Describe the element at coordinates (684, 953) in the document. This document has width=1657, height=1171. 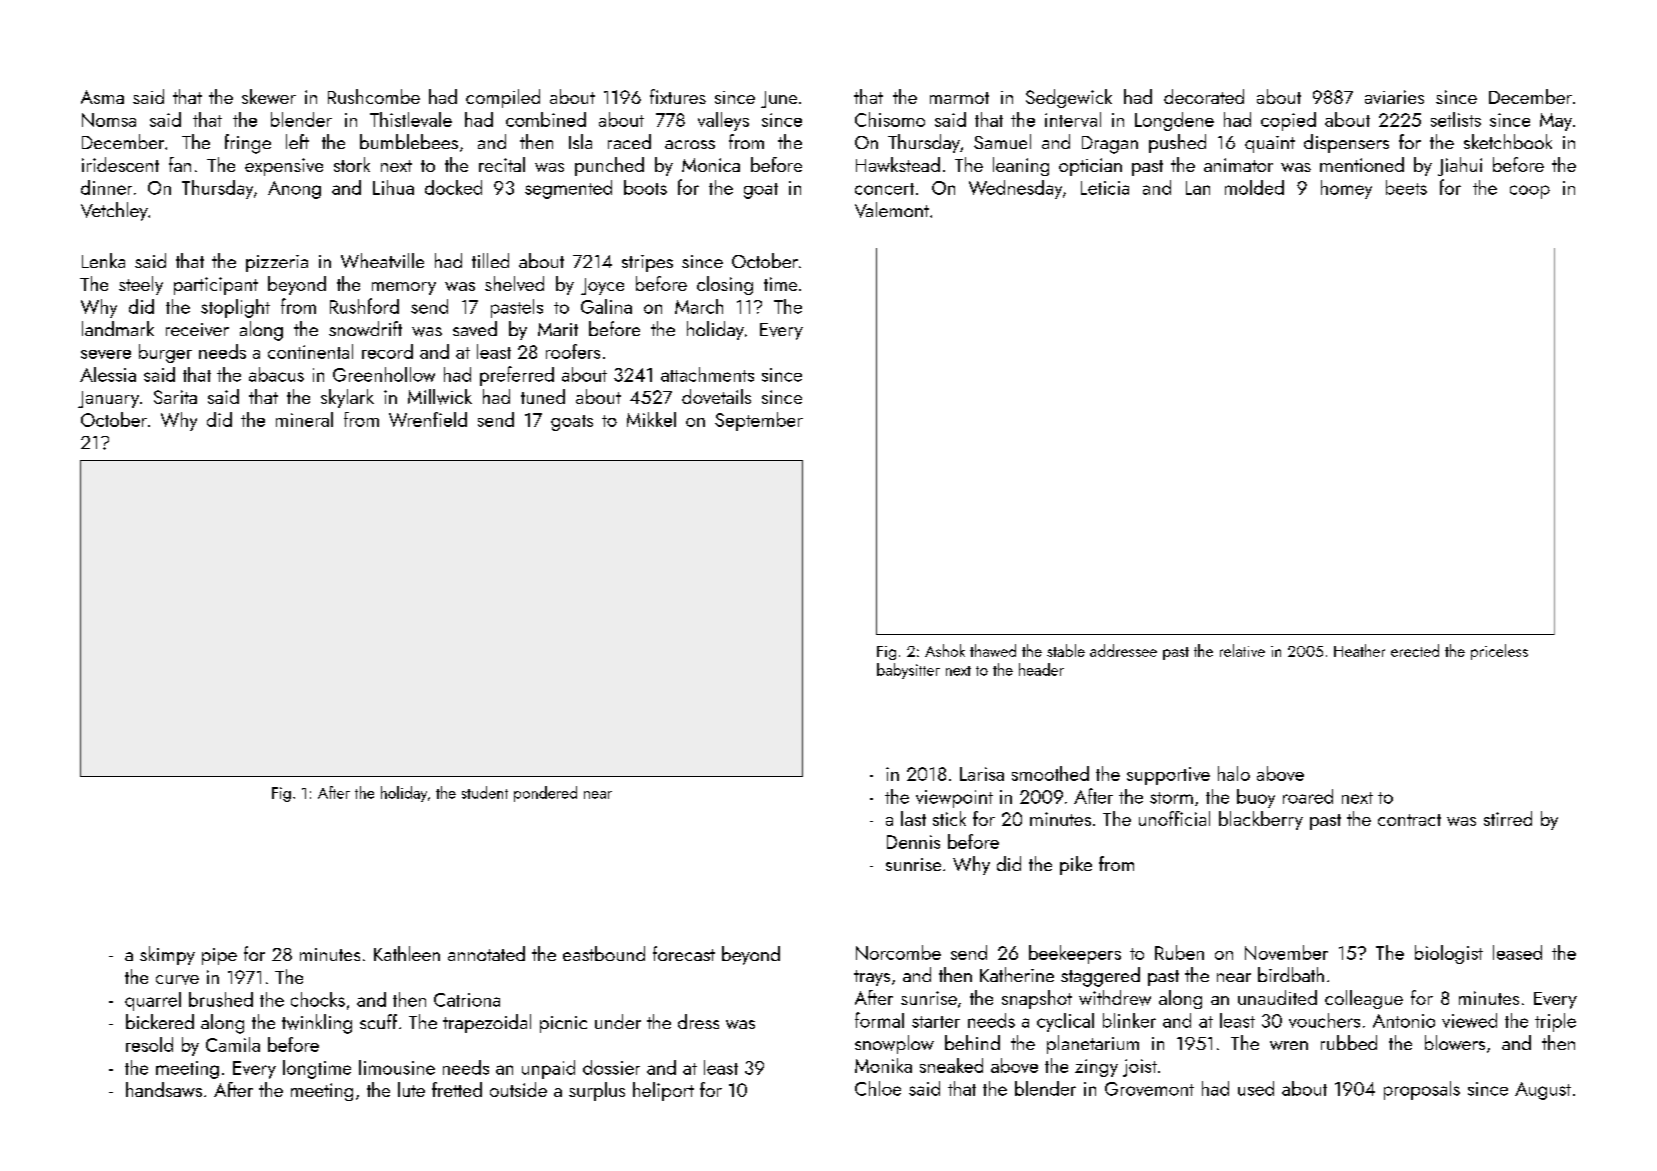
I see `forecast` at that location.
